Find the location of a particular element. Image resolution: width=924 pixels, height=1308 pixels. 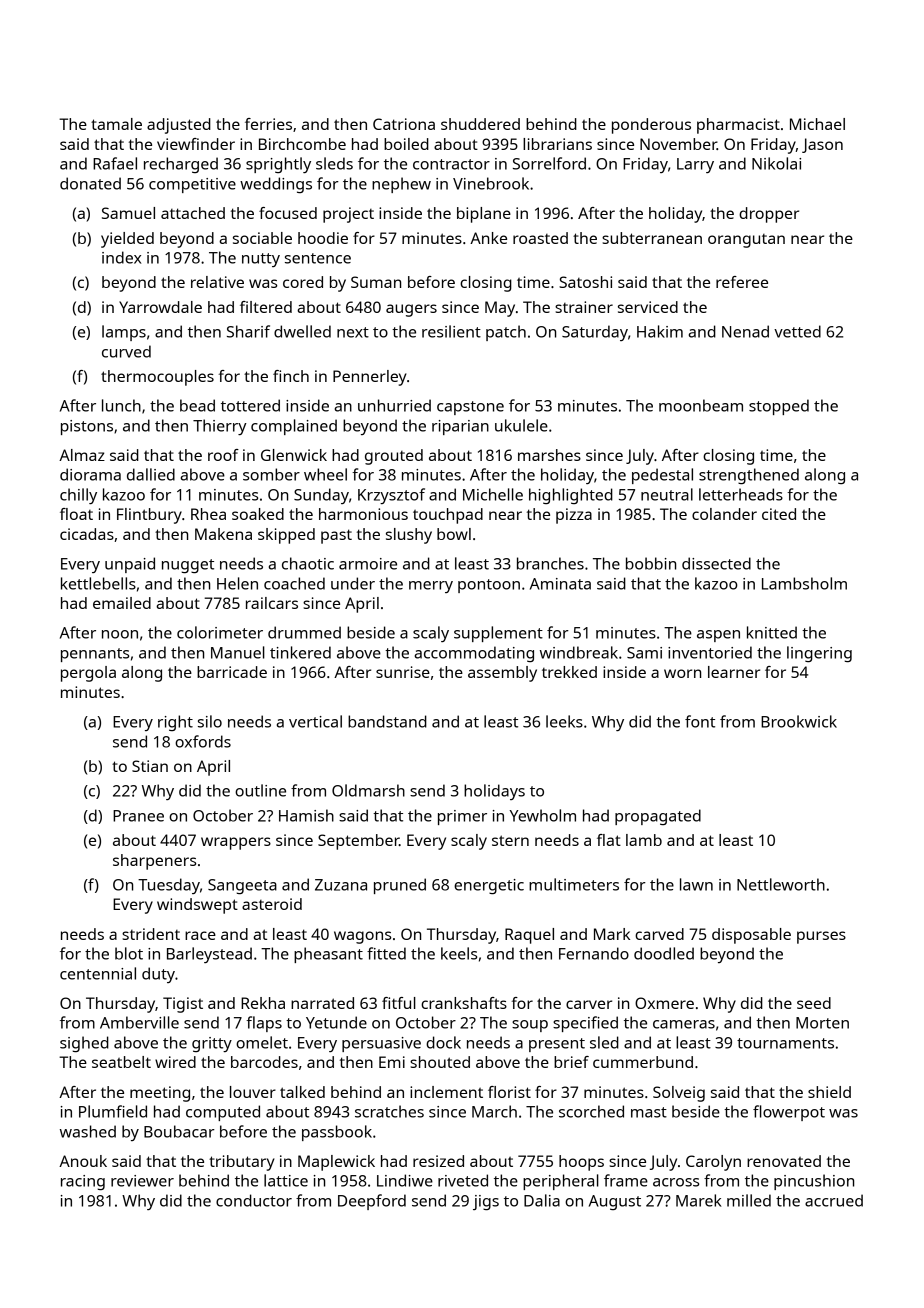

ponderous is located at coordinates (651, 126).
